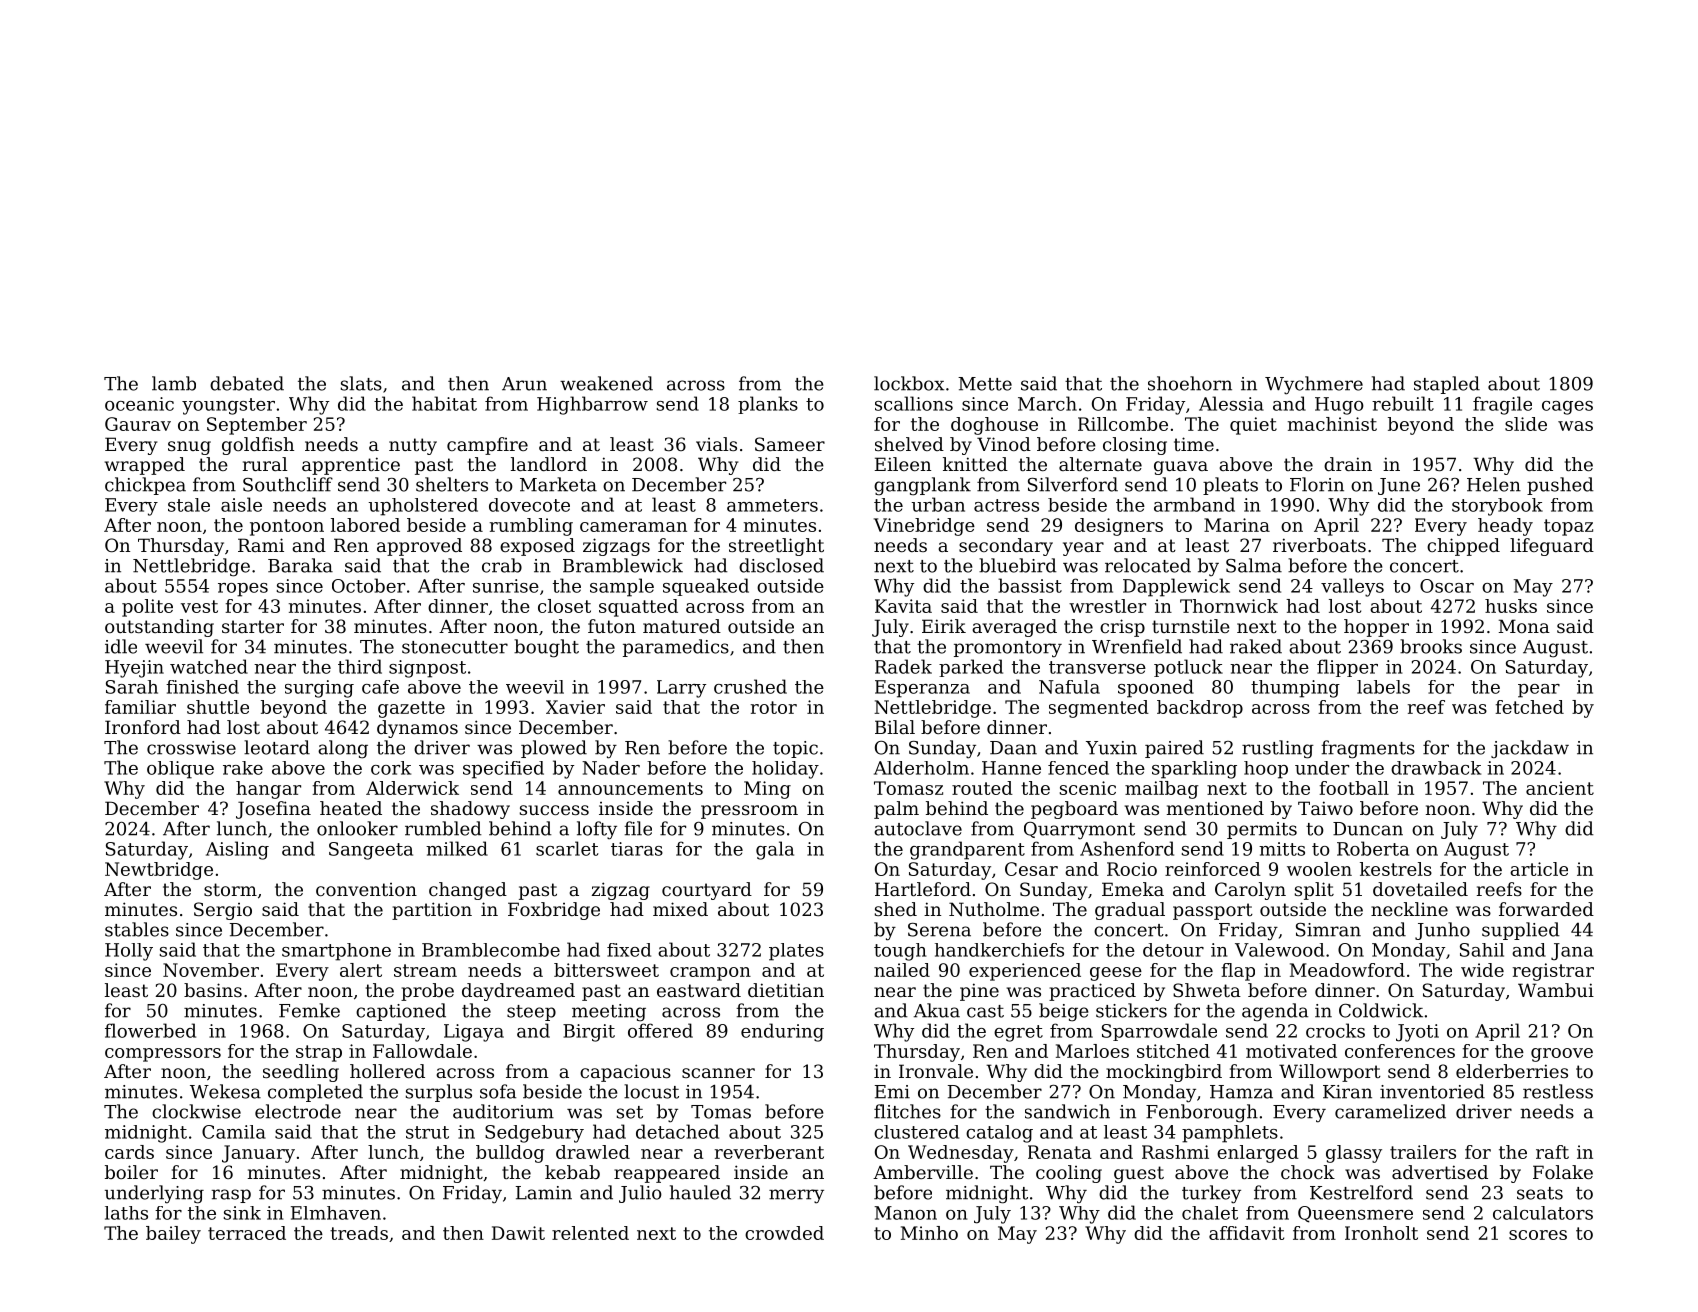  Describe the element at coordinates (231, 1196) in the page. I see `rasp` at that location.
